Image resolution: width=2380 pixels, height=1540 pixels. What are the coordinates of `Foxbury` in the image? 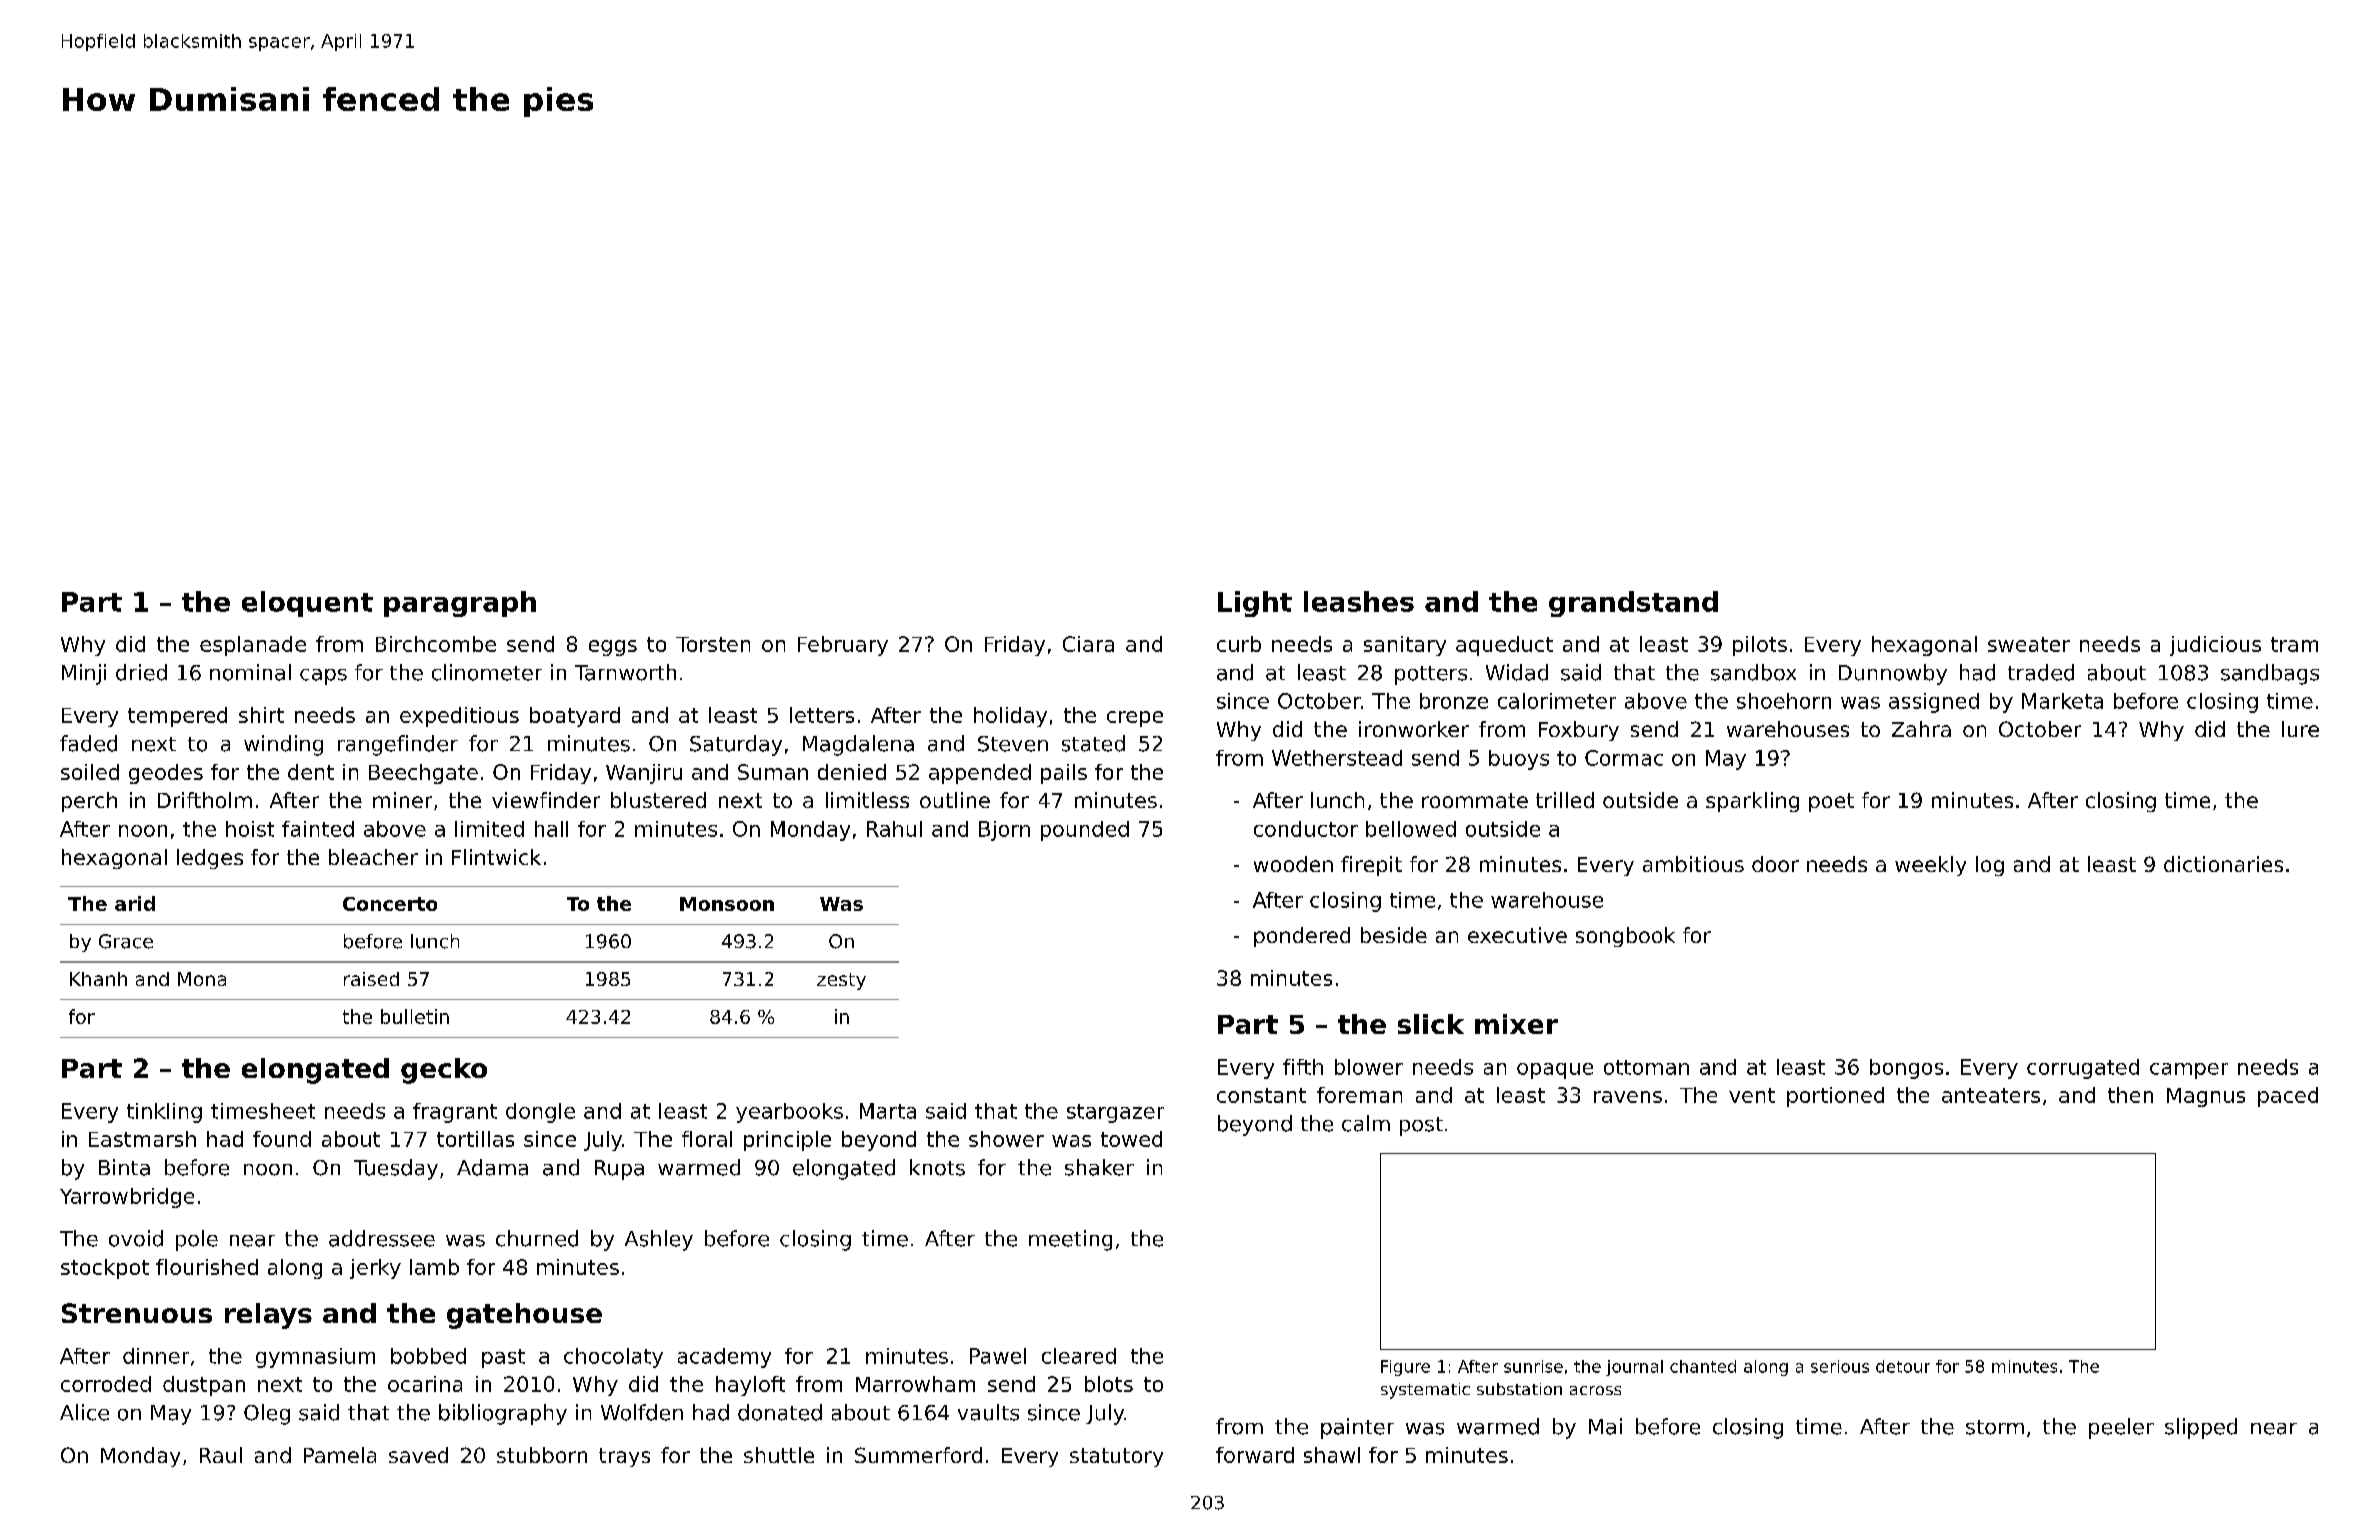 It's located at (1579, 731).
